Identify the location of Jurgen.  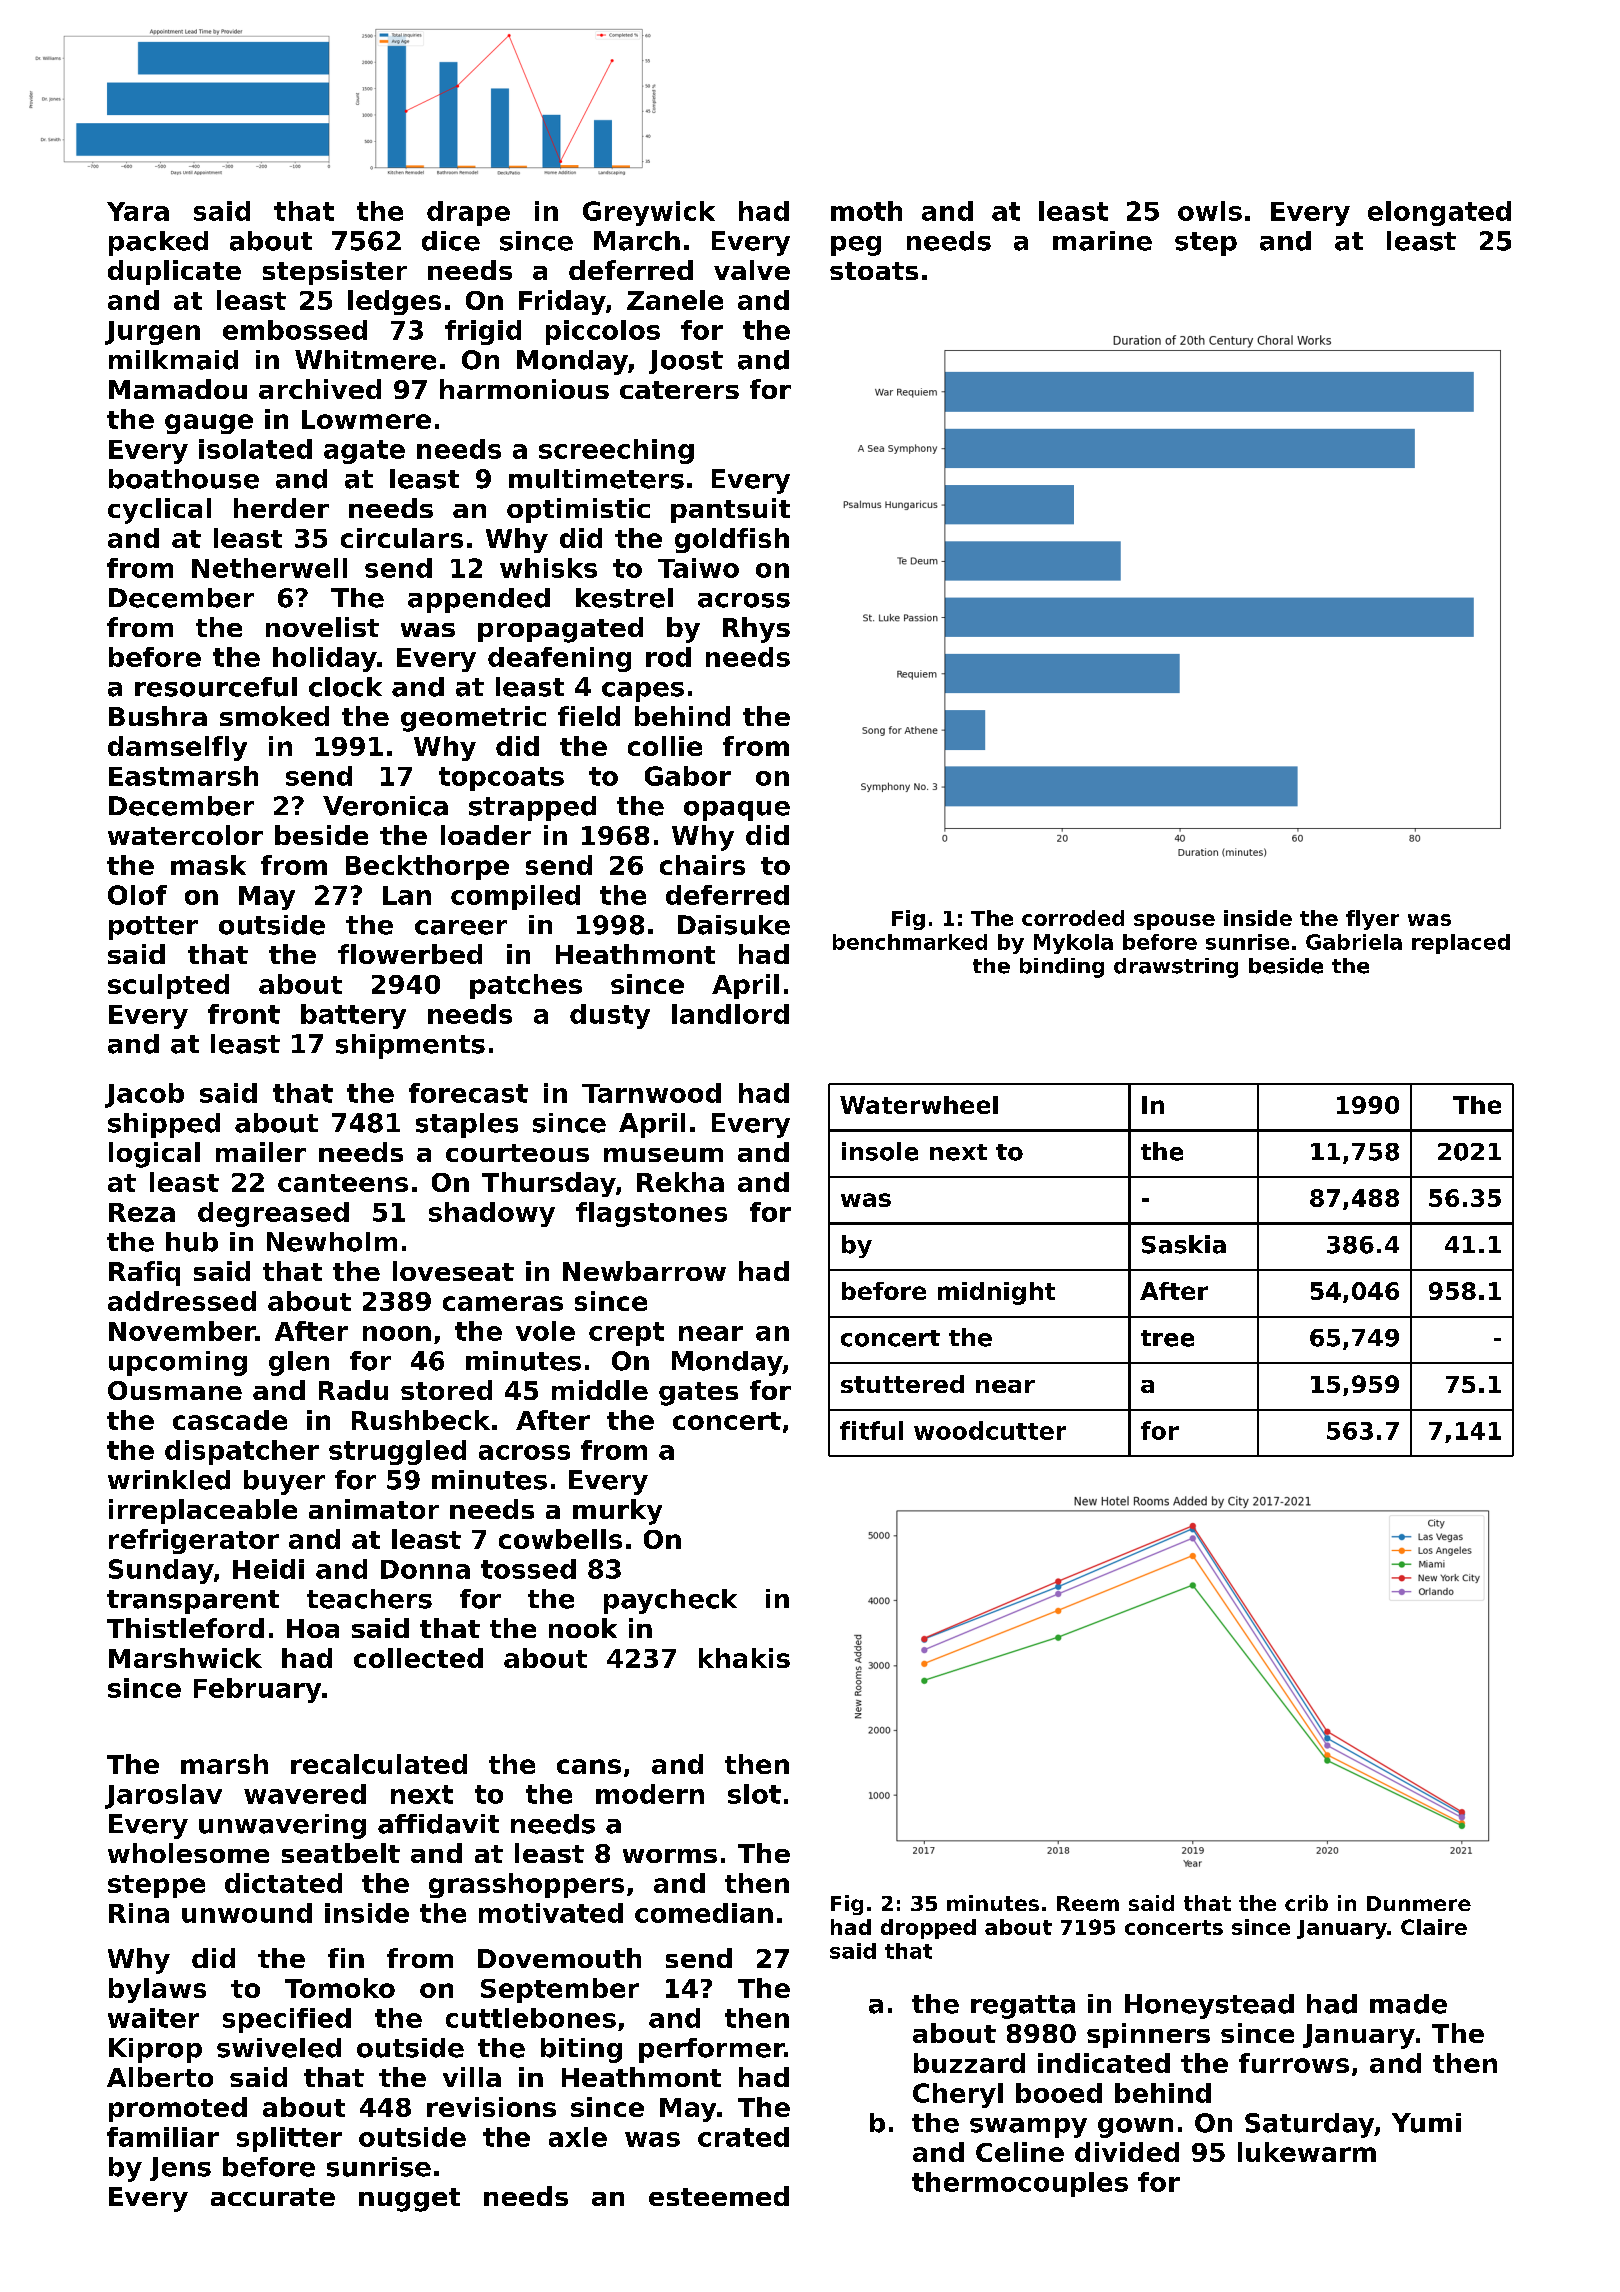
(152, 333).
